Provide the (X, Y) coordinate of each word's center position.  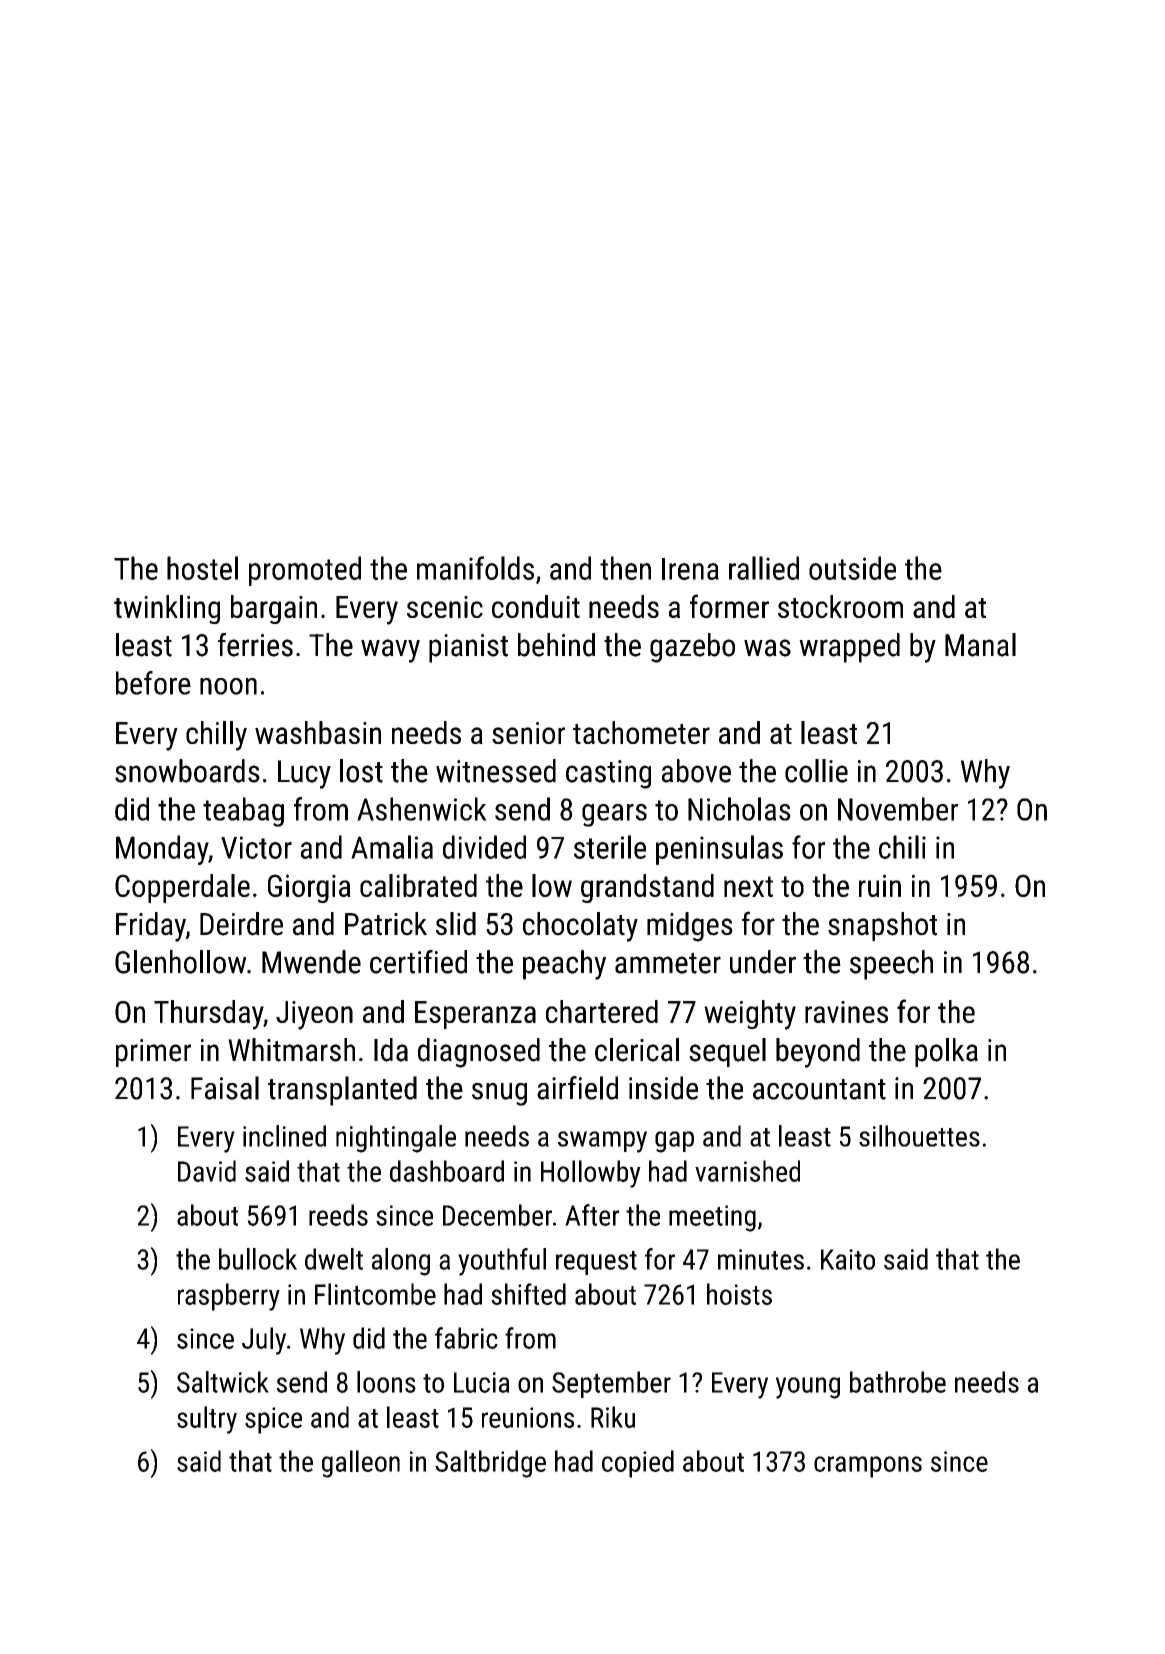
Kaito (848, 1259)
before (153, 683)
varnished (747, 1171)
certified (418, 962)
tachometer (641, 732)
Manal (980, 645)
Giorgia (309, 888)
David (207, 1171)
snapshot (882, 926)
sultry (207, 1420)
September (611, 1384)
